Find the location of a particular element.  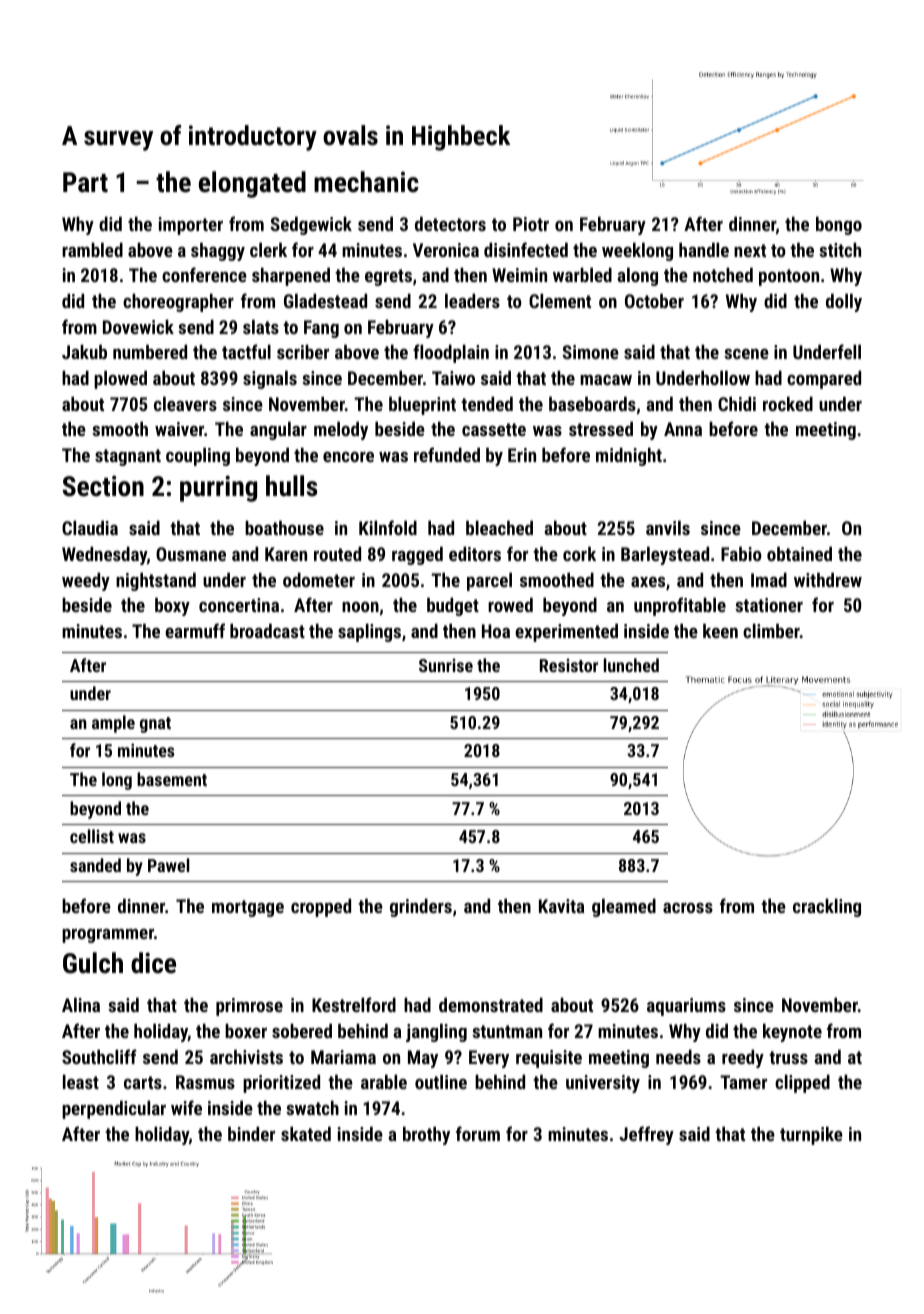

Chidi is located at coordinates (737, 403).
